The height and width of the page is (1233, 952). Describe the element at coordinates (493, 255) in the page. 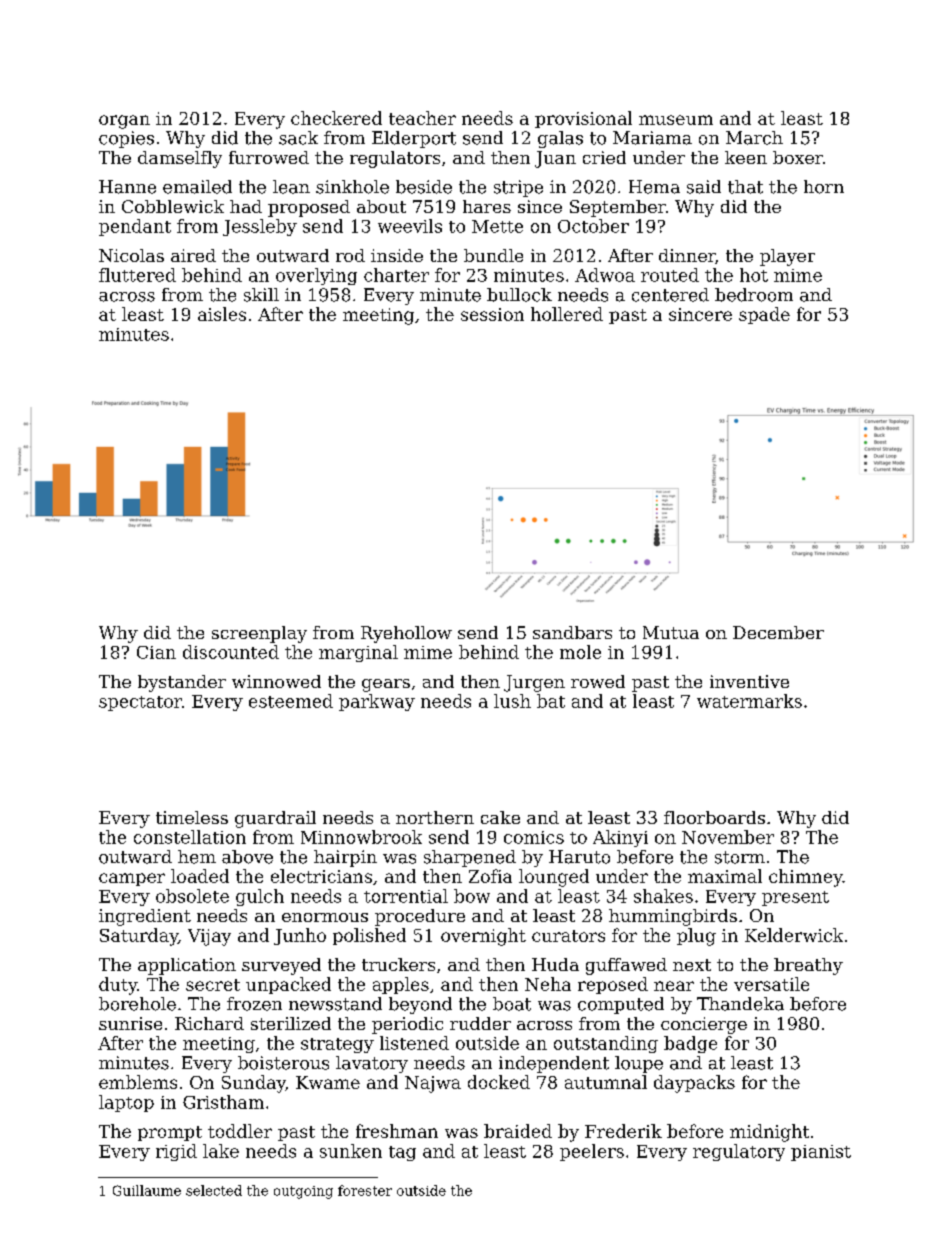

I see `bundle` at that location.
